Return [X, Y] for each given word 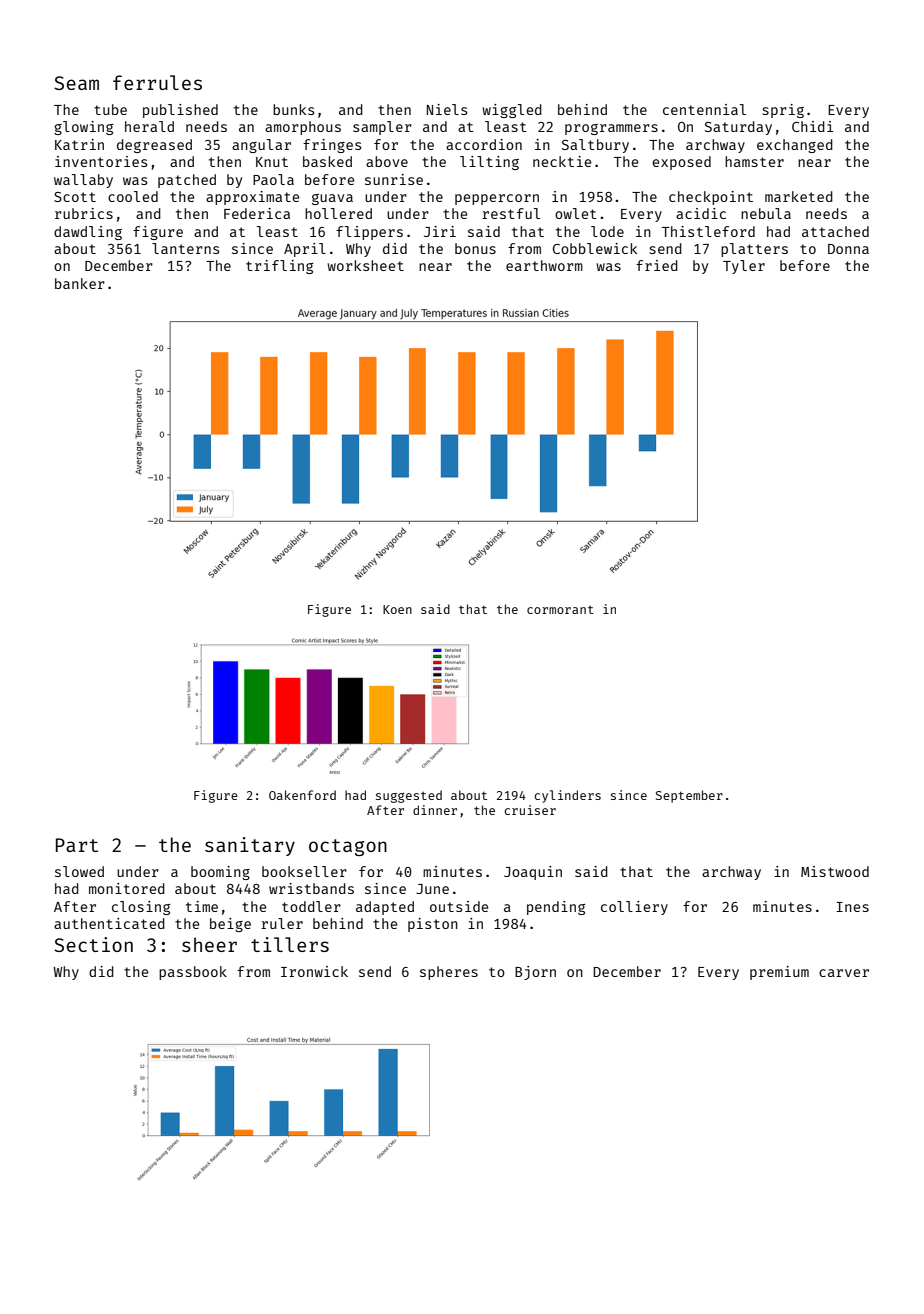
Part [77, 845]
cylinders [567, 796]
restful [511, 213]
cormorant [560, 610]
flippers [369, 233]
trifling [279, 267]
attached [835, 231]
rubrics [84, 213]
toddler [311, 906]
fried [657, 265]
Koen [397, 609]
